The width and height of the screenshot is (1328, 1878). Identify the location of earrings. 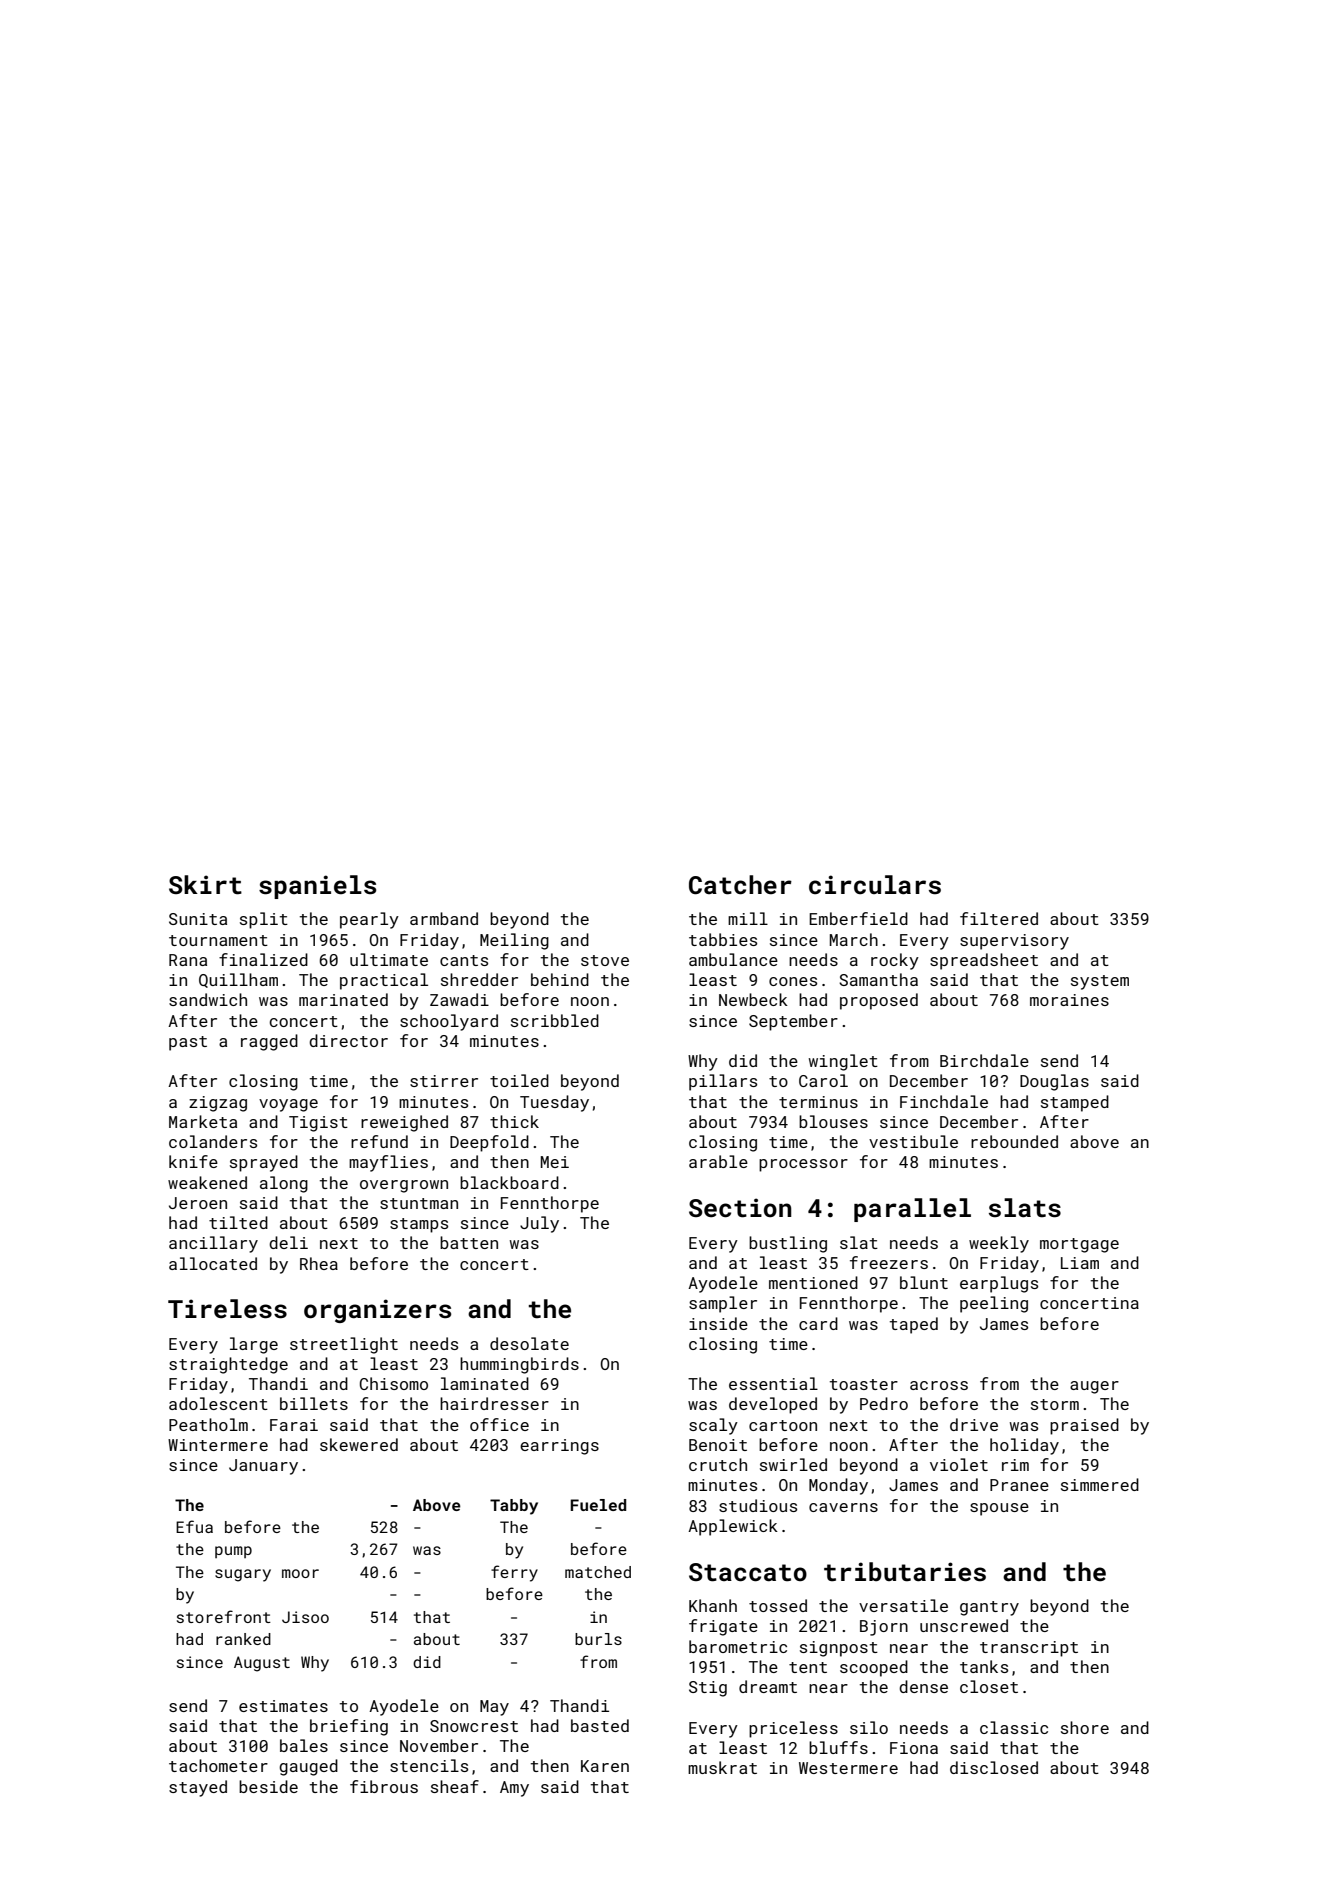
(559, 1447).
